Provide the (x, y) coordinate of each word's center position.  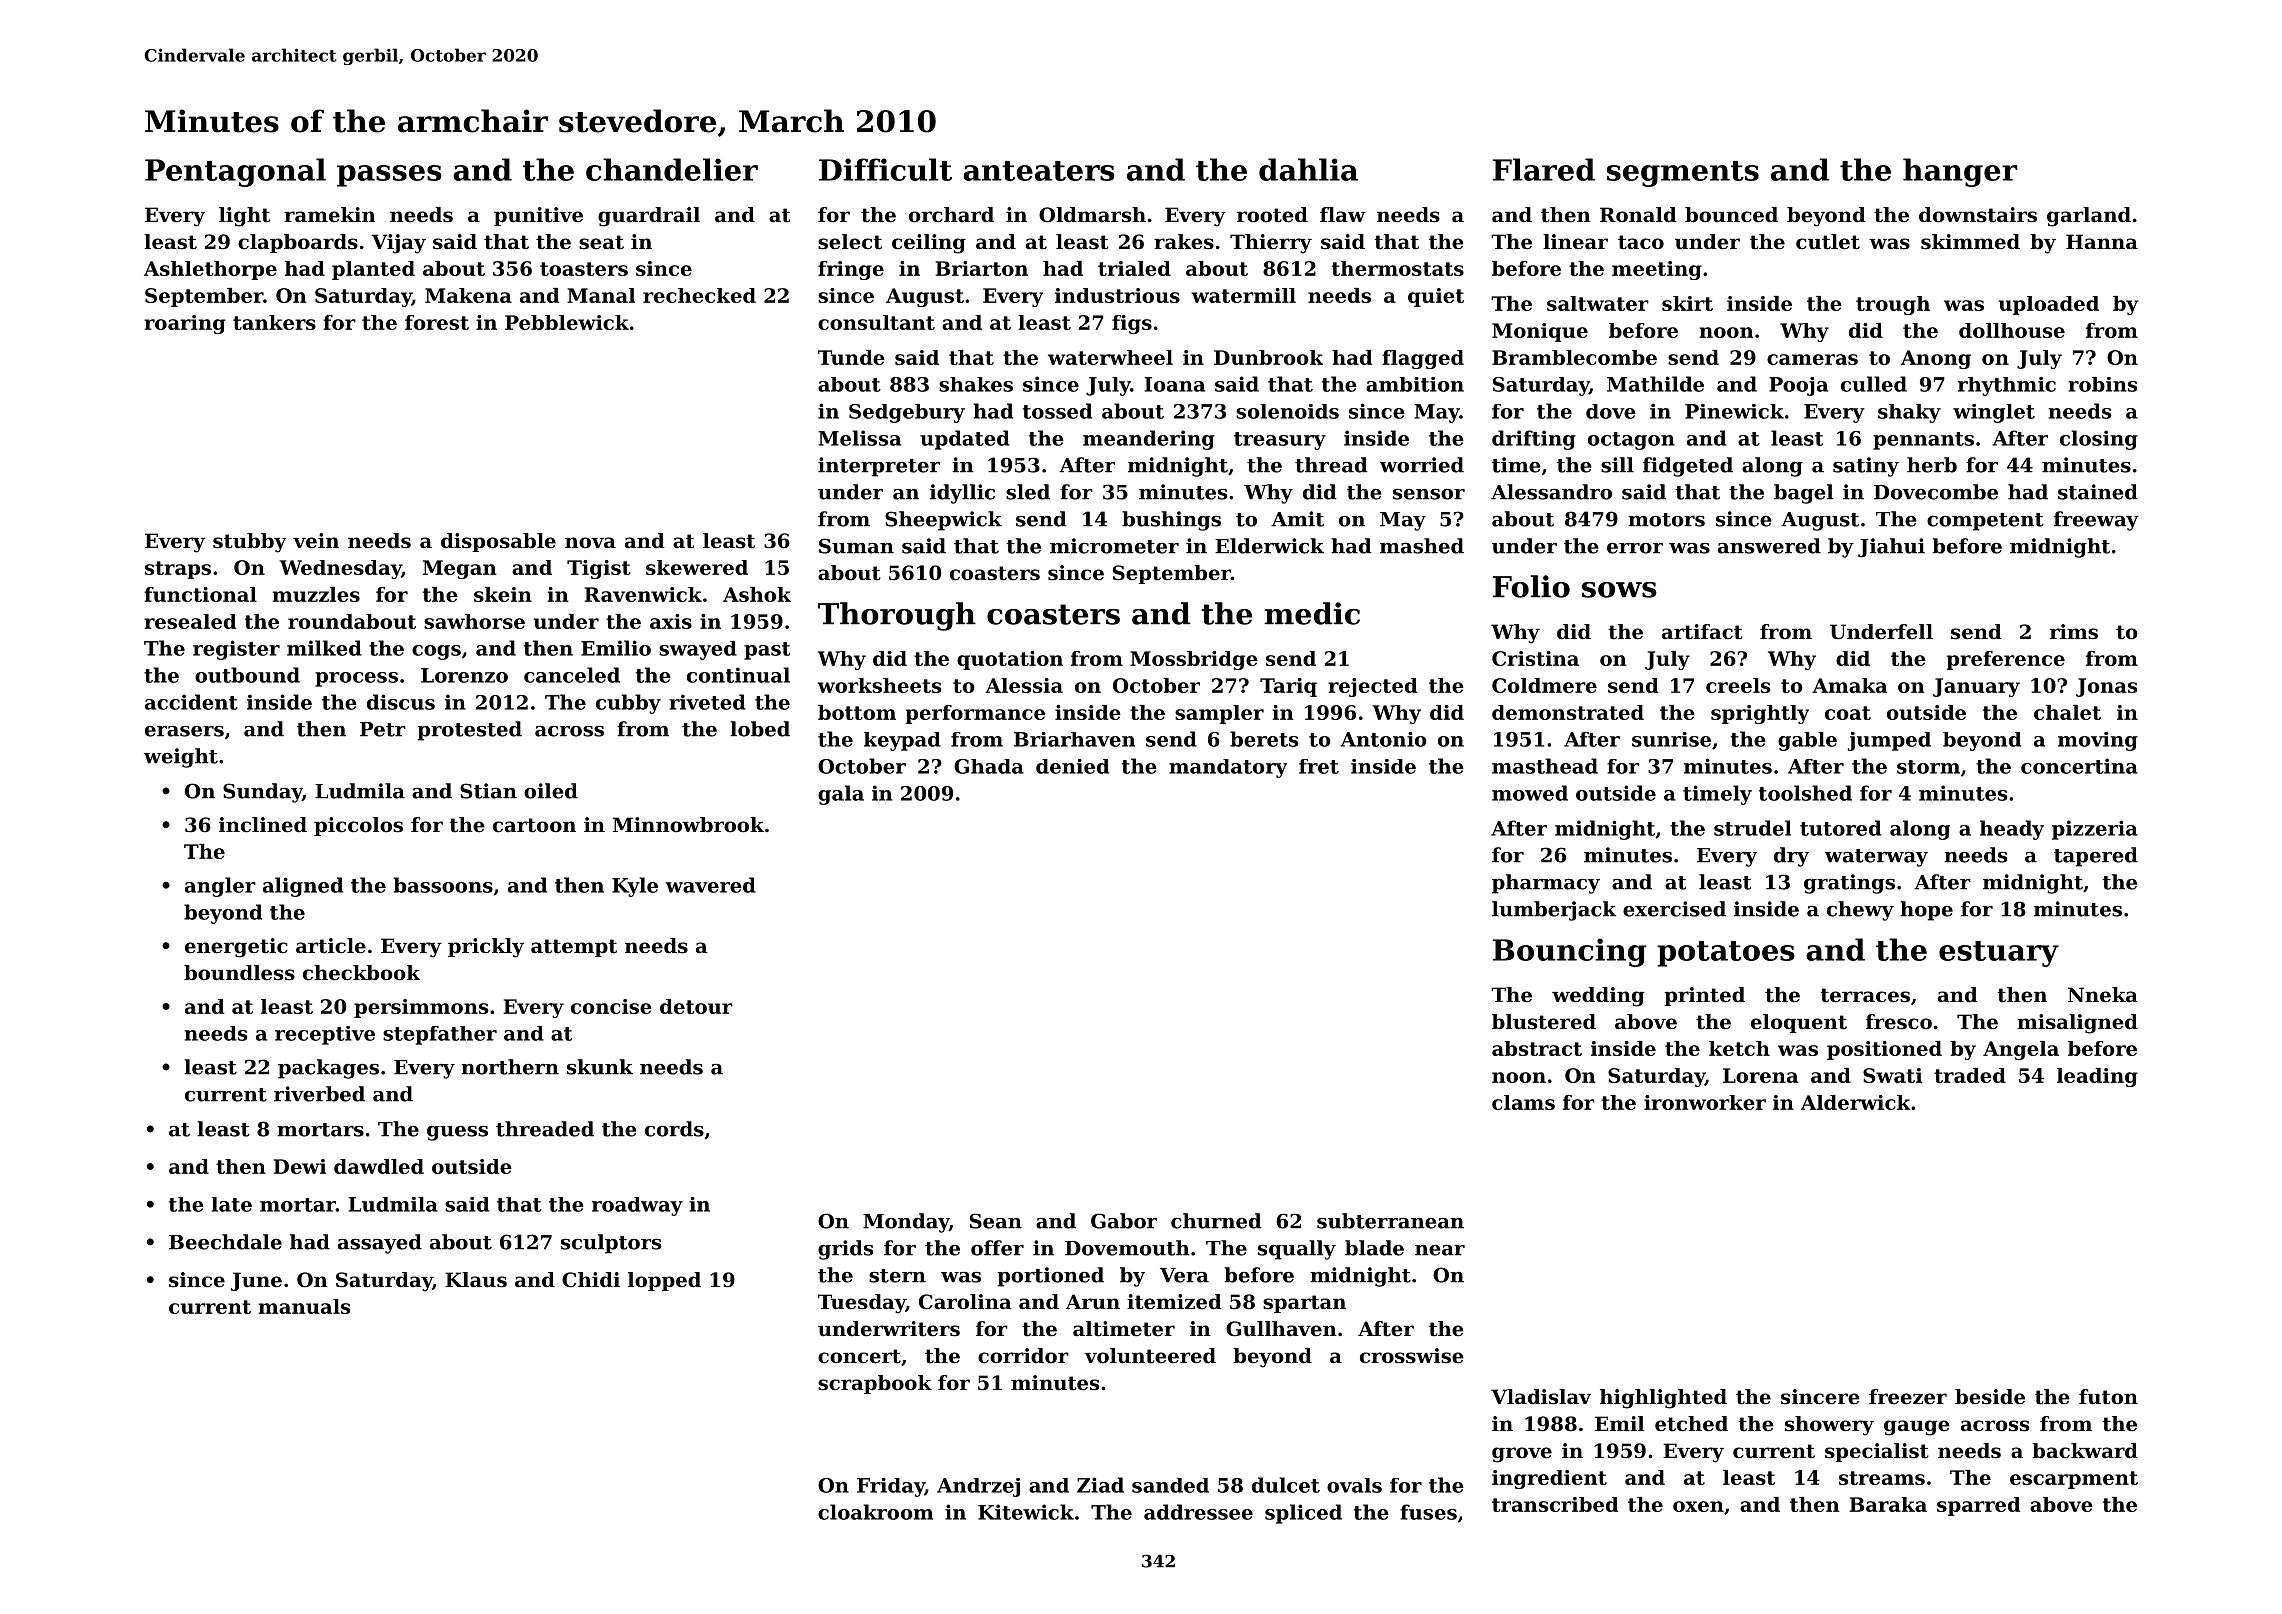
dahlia (1308, 169)
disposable (498, 542)
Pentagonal (235, 172)
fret (1319, 766)
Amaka (1849, 685)
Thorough (897, 616)
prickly (486, 948)
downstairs (1978, 215)
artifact (1702, 632)
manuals (304, 1306)
